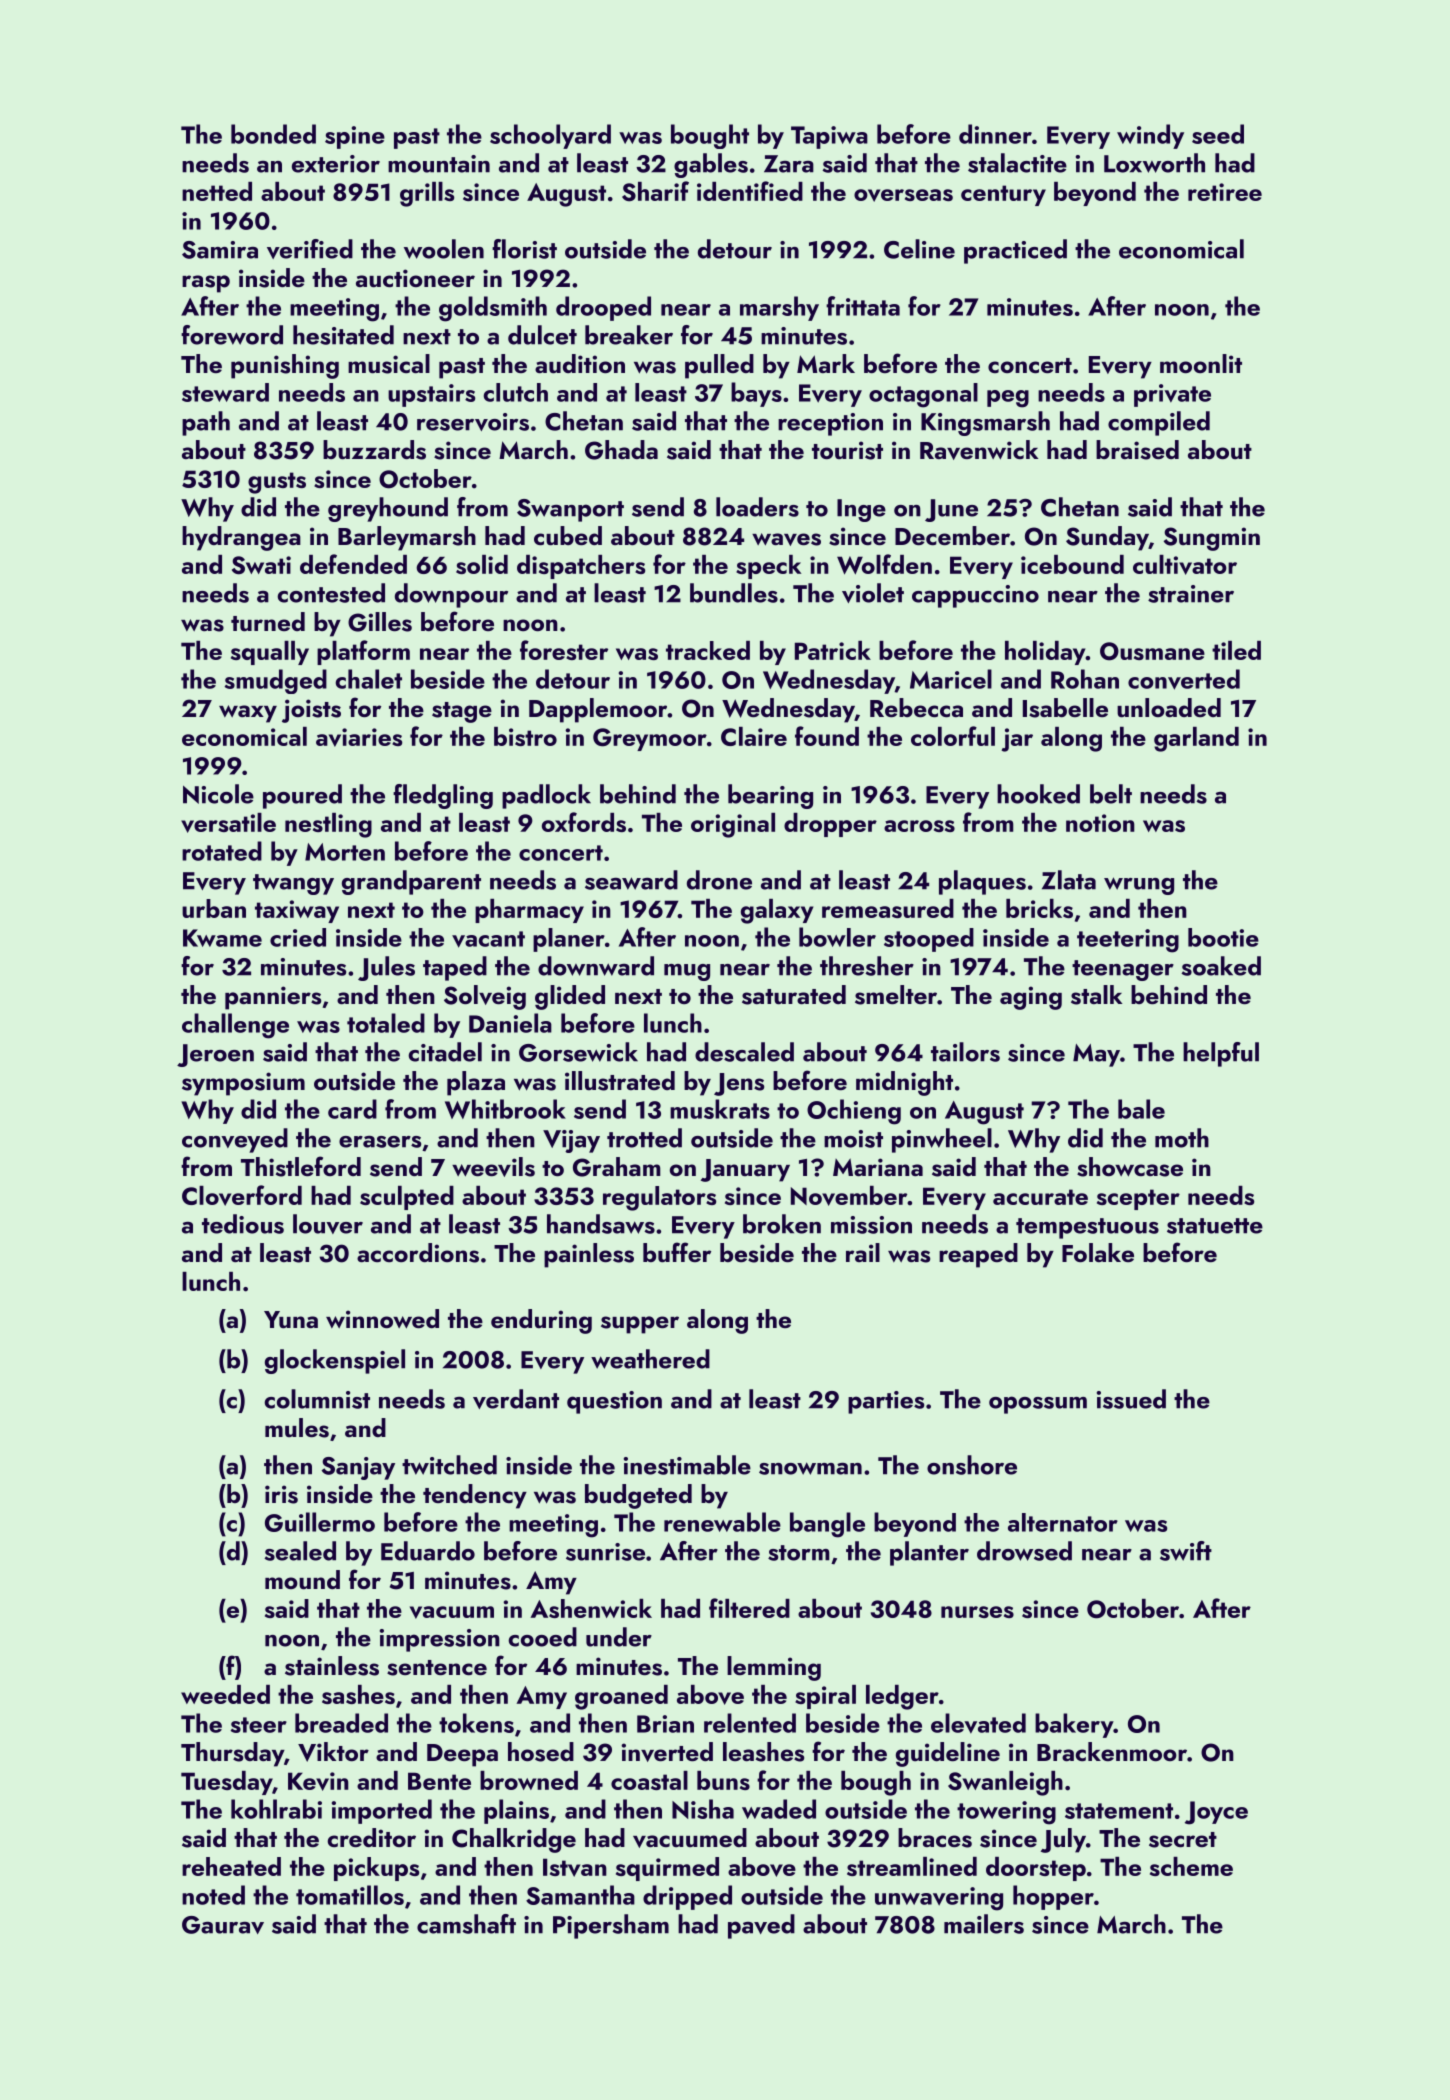 Image resolution: width=1450 pixels, height=2100 pixels. I want to click on impression, so click(440, 1640).
